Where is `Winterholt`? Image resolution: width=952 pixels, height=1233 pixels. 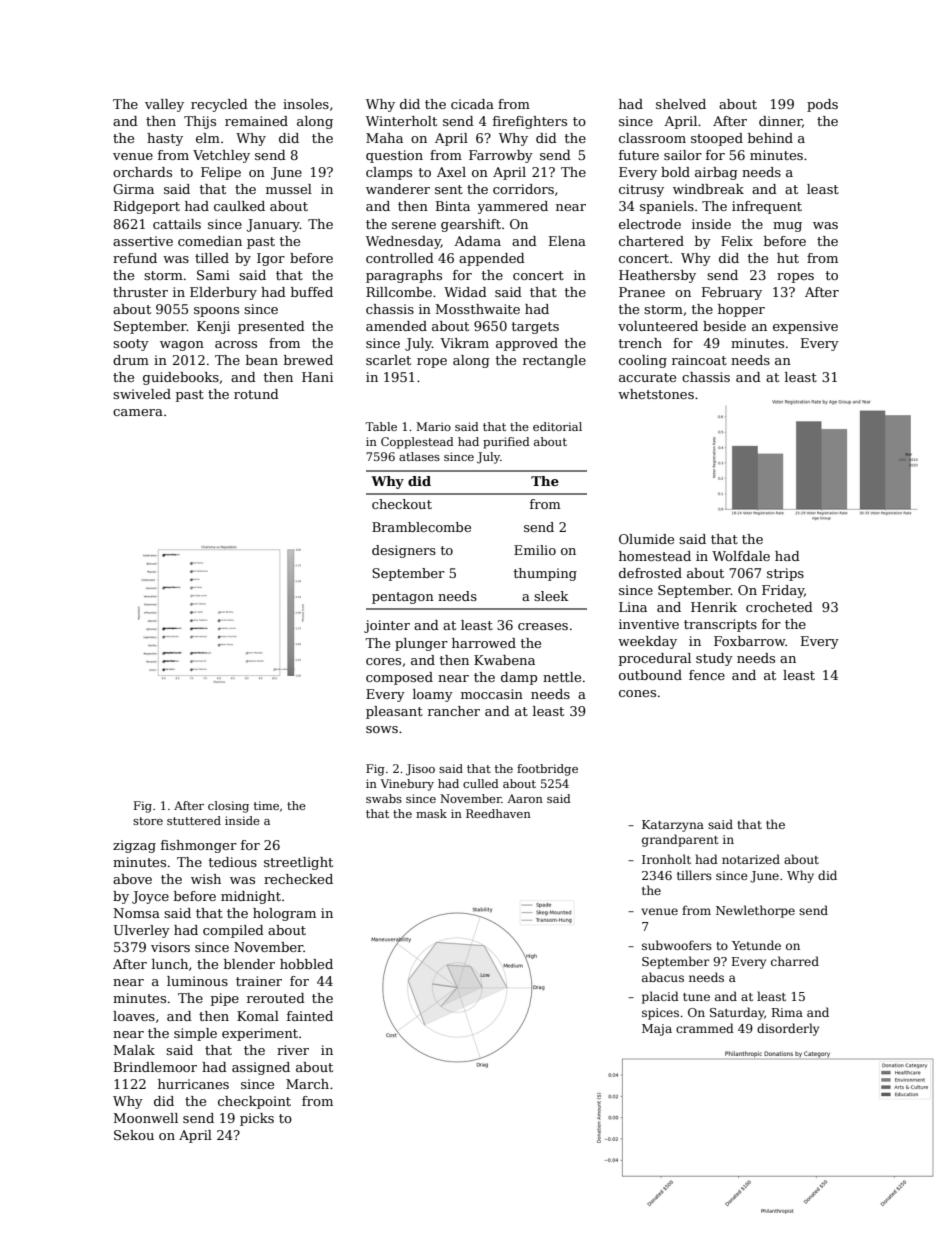 Winterholt is located at coordinates (401, 121).
